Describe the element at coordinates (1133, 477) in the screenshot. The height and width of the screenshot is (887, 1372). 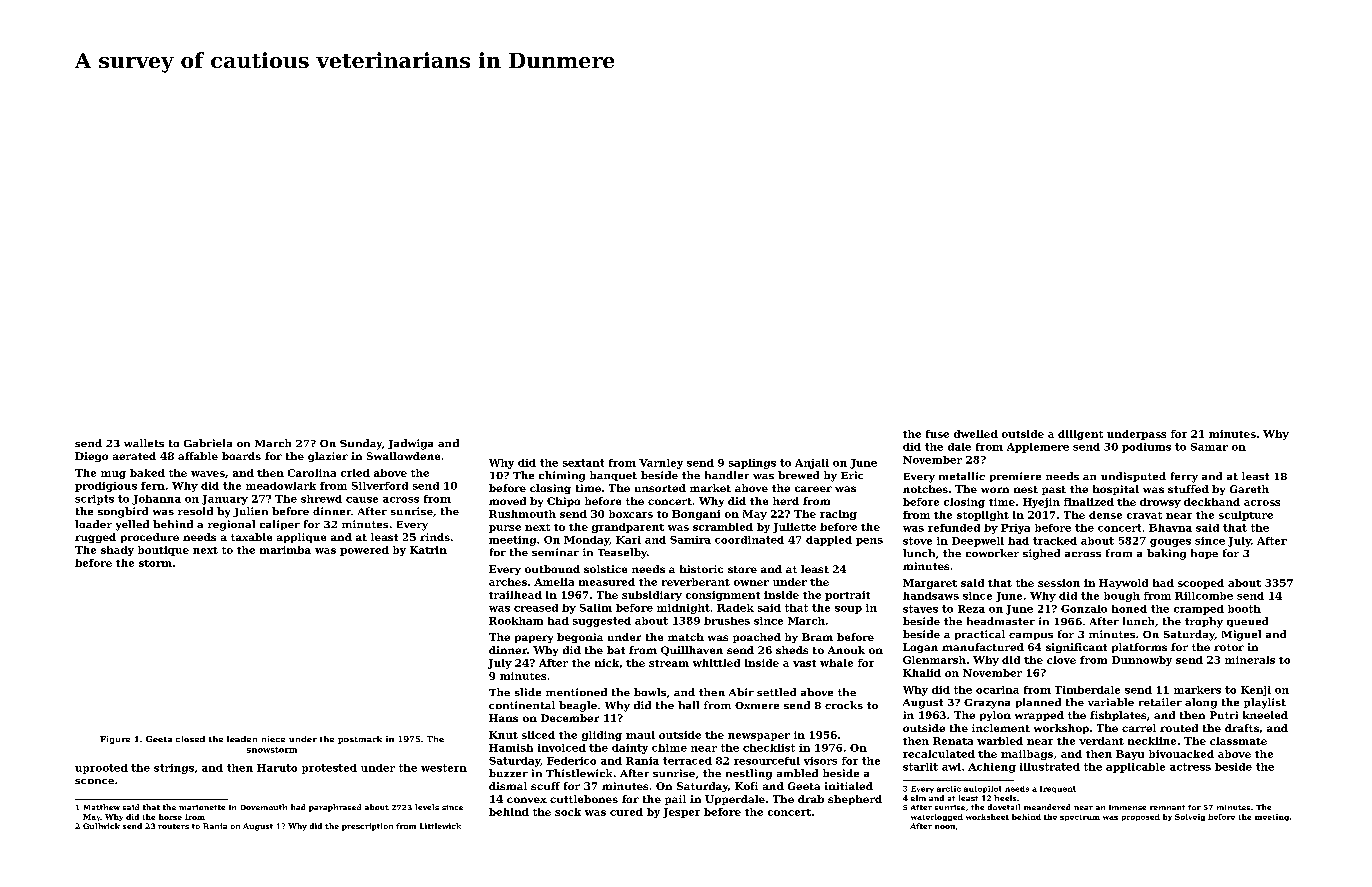
I see `undisputed` at that location.
